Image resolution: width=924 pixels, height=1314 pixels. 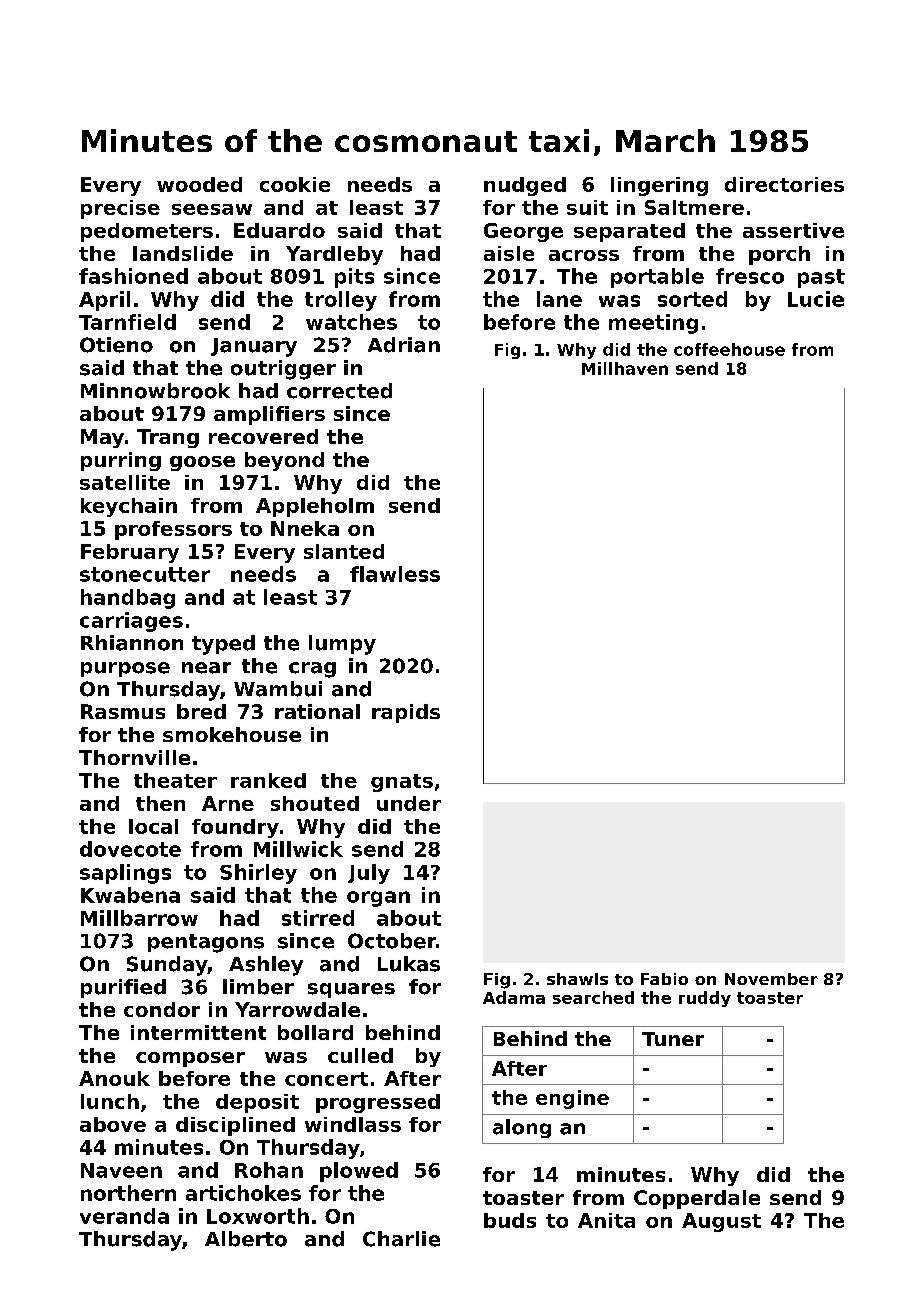 What do you see at coordinates (401, 1239) in the document?
I see `Charlie` at bounding box center [401, 1239].
